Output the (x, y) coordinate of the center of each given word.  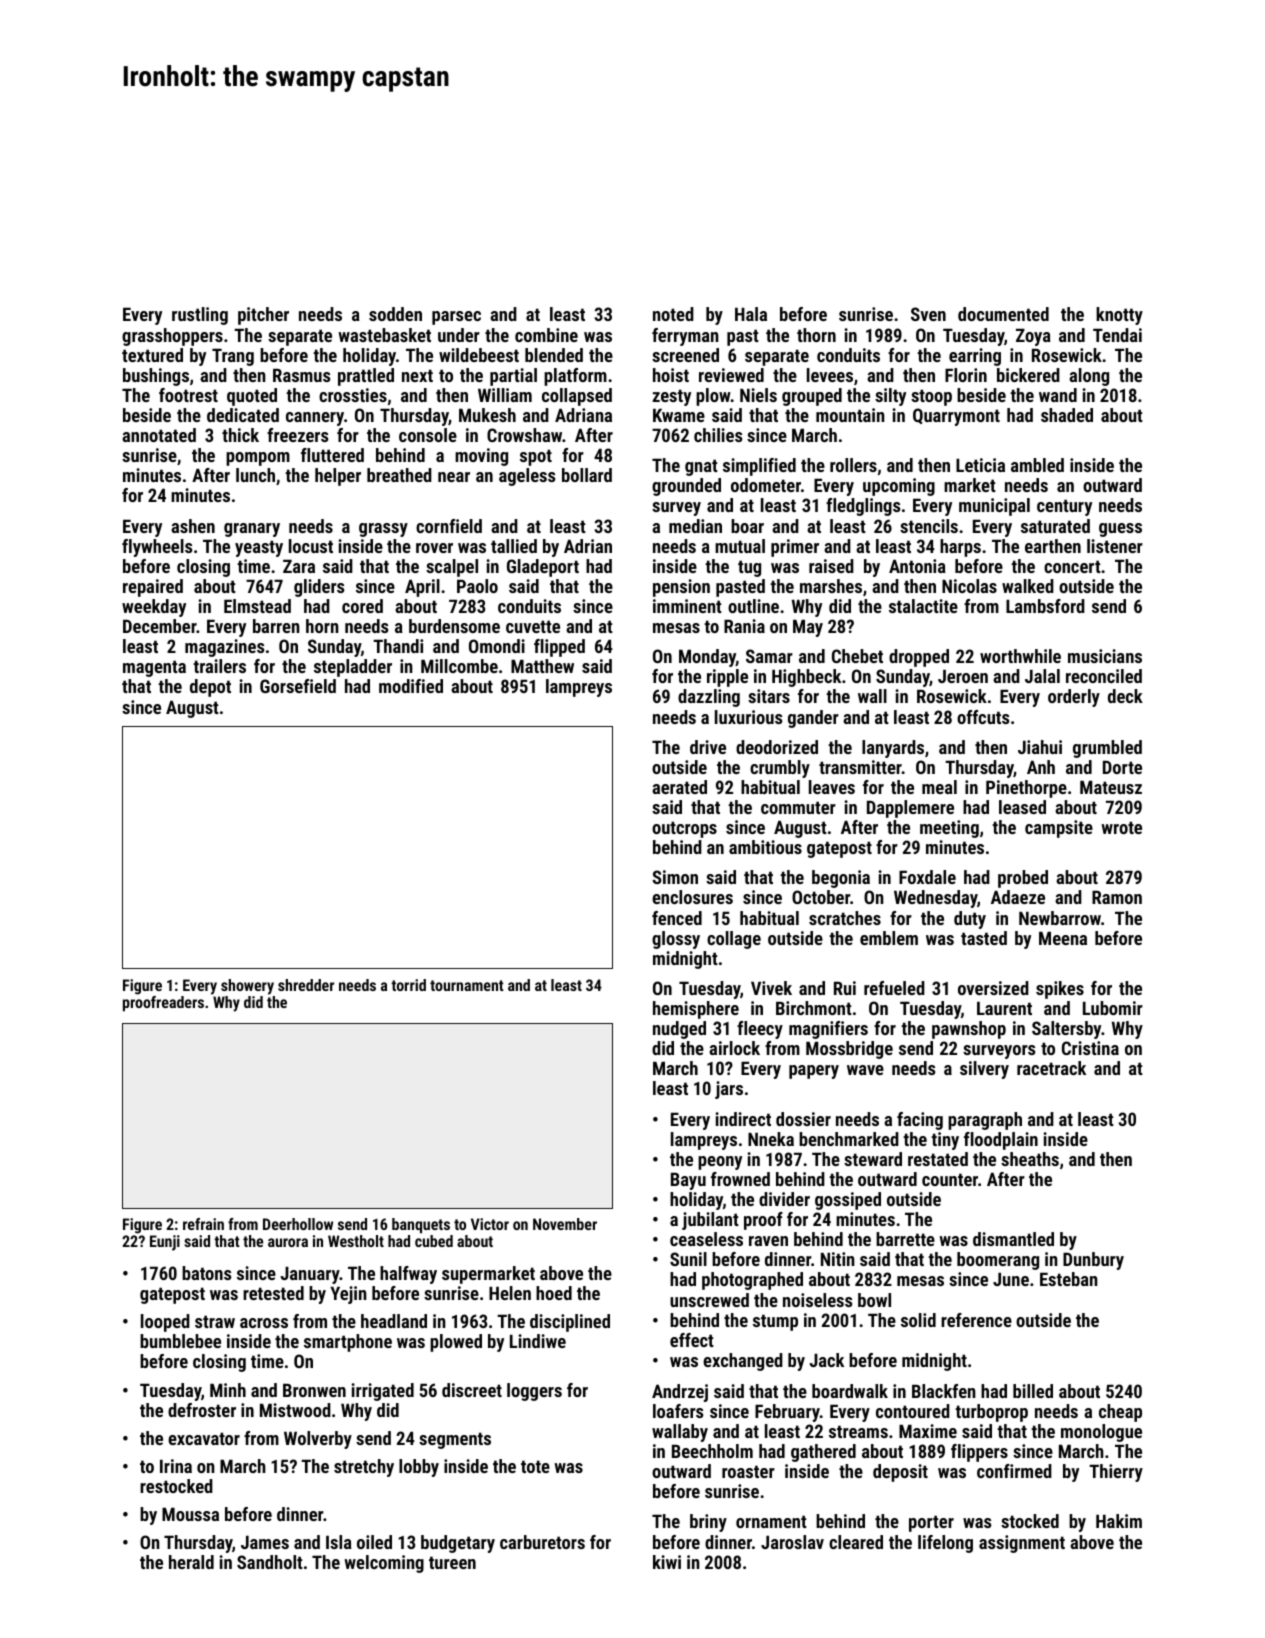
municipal (994, 507)
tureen (452, 1562)
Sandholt (270, 1562)
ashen (193, 526)
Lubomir (1113, 1008)
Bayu (688, 1181)
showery (247, 987)
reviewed (731, 375)
